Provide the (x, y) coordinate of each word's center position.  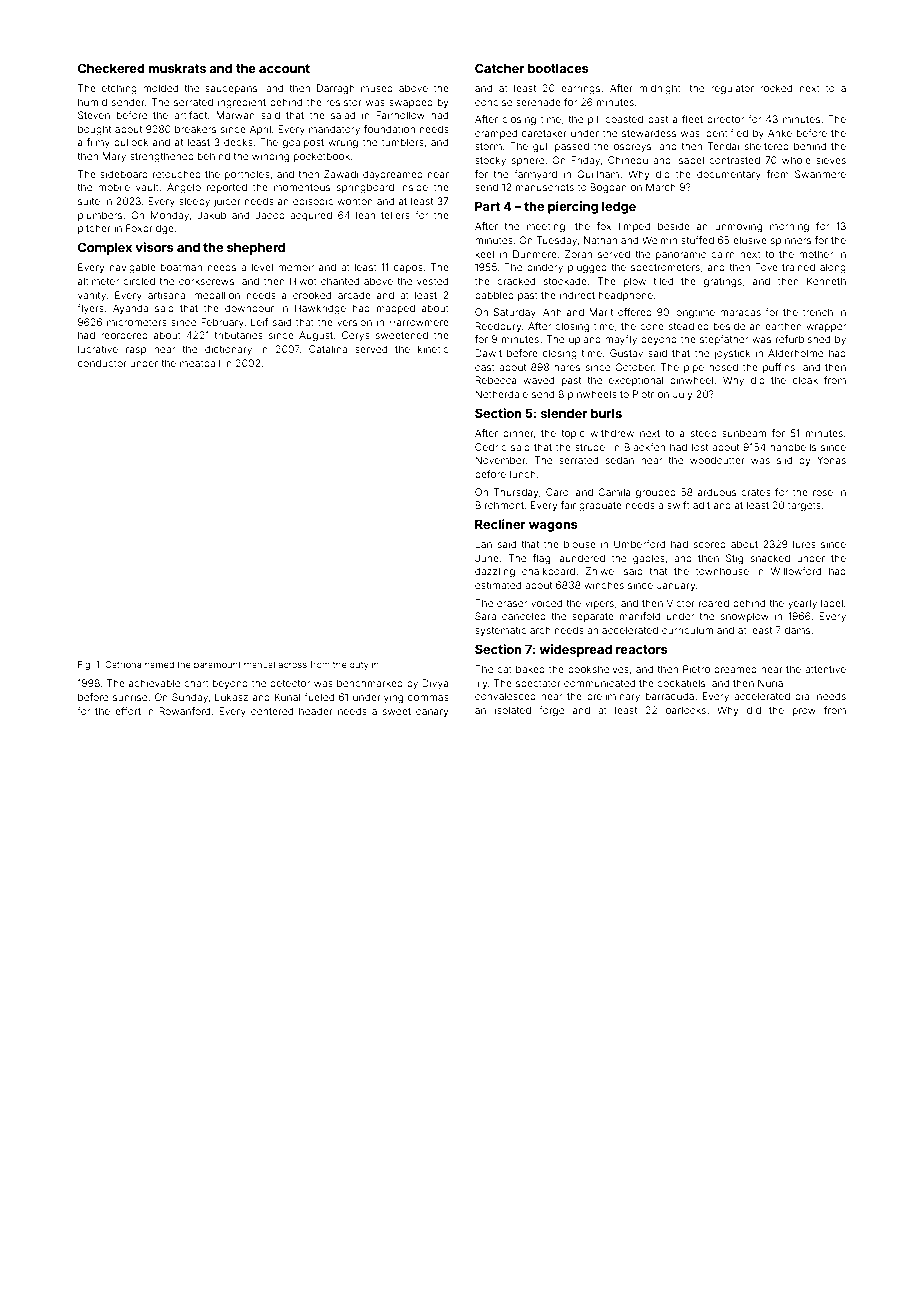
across (292, 665)
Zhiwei (601, 571)
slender (564, 413)
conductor (102, 363)
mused (377, 88)
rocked (776, 88)
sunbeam (744, 433)
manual (259, 664)
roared (714, 603)
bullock (131, 142)
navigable (133, 268)
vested (432, 281)
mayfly (621, 340)
